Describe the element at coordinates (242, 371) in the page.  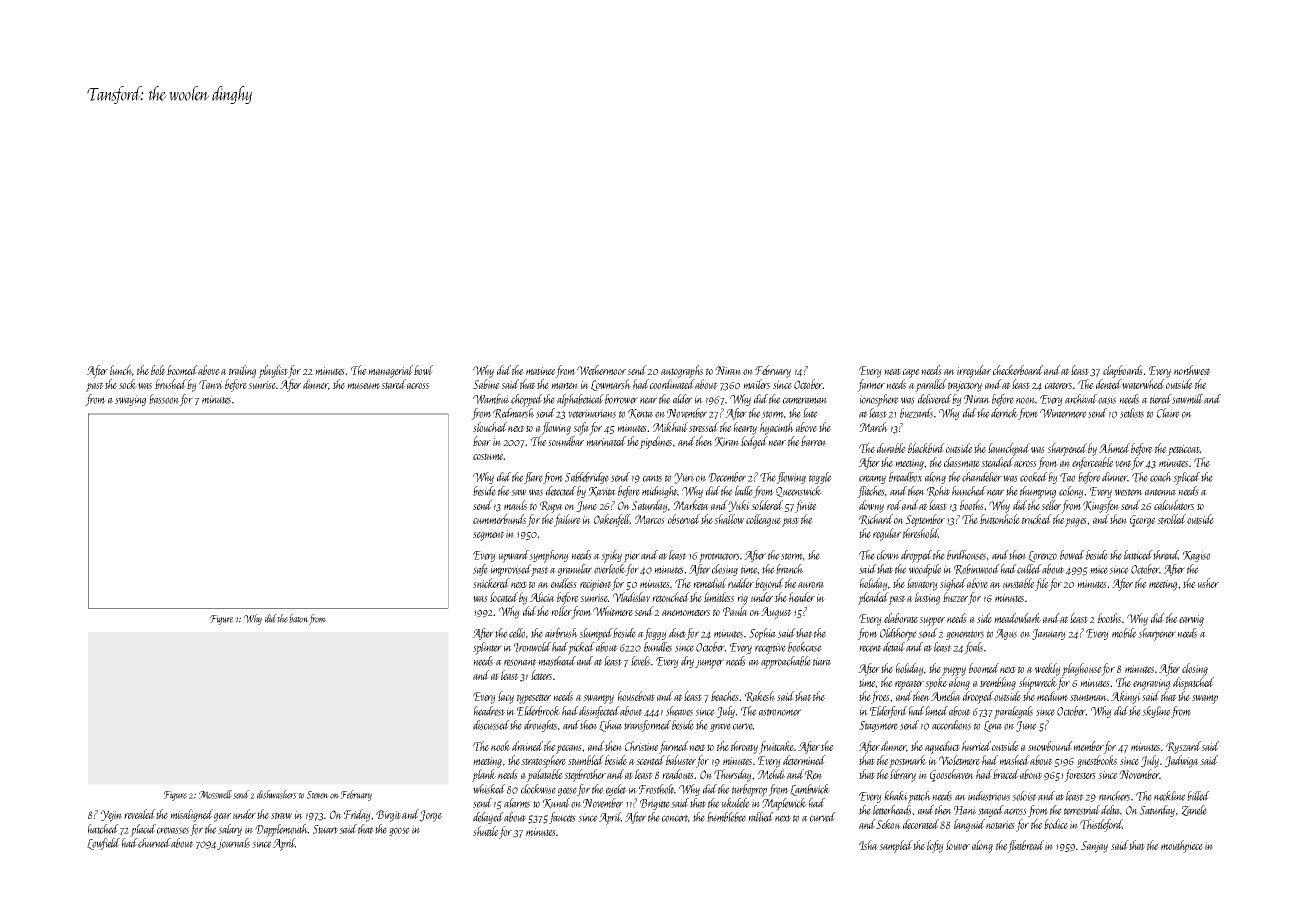
I see `trailing` at that location.
